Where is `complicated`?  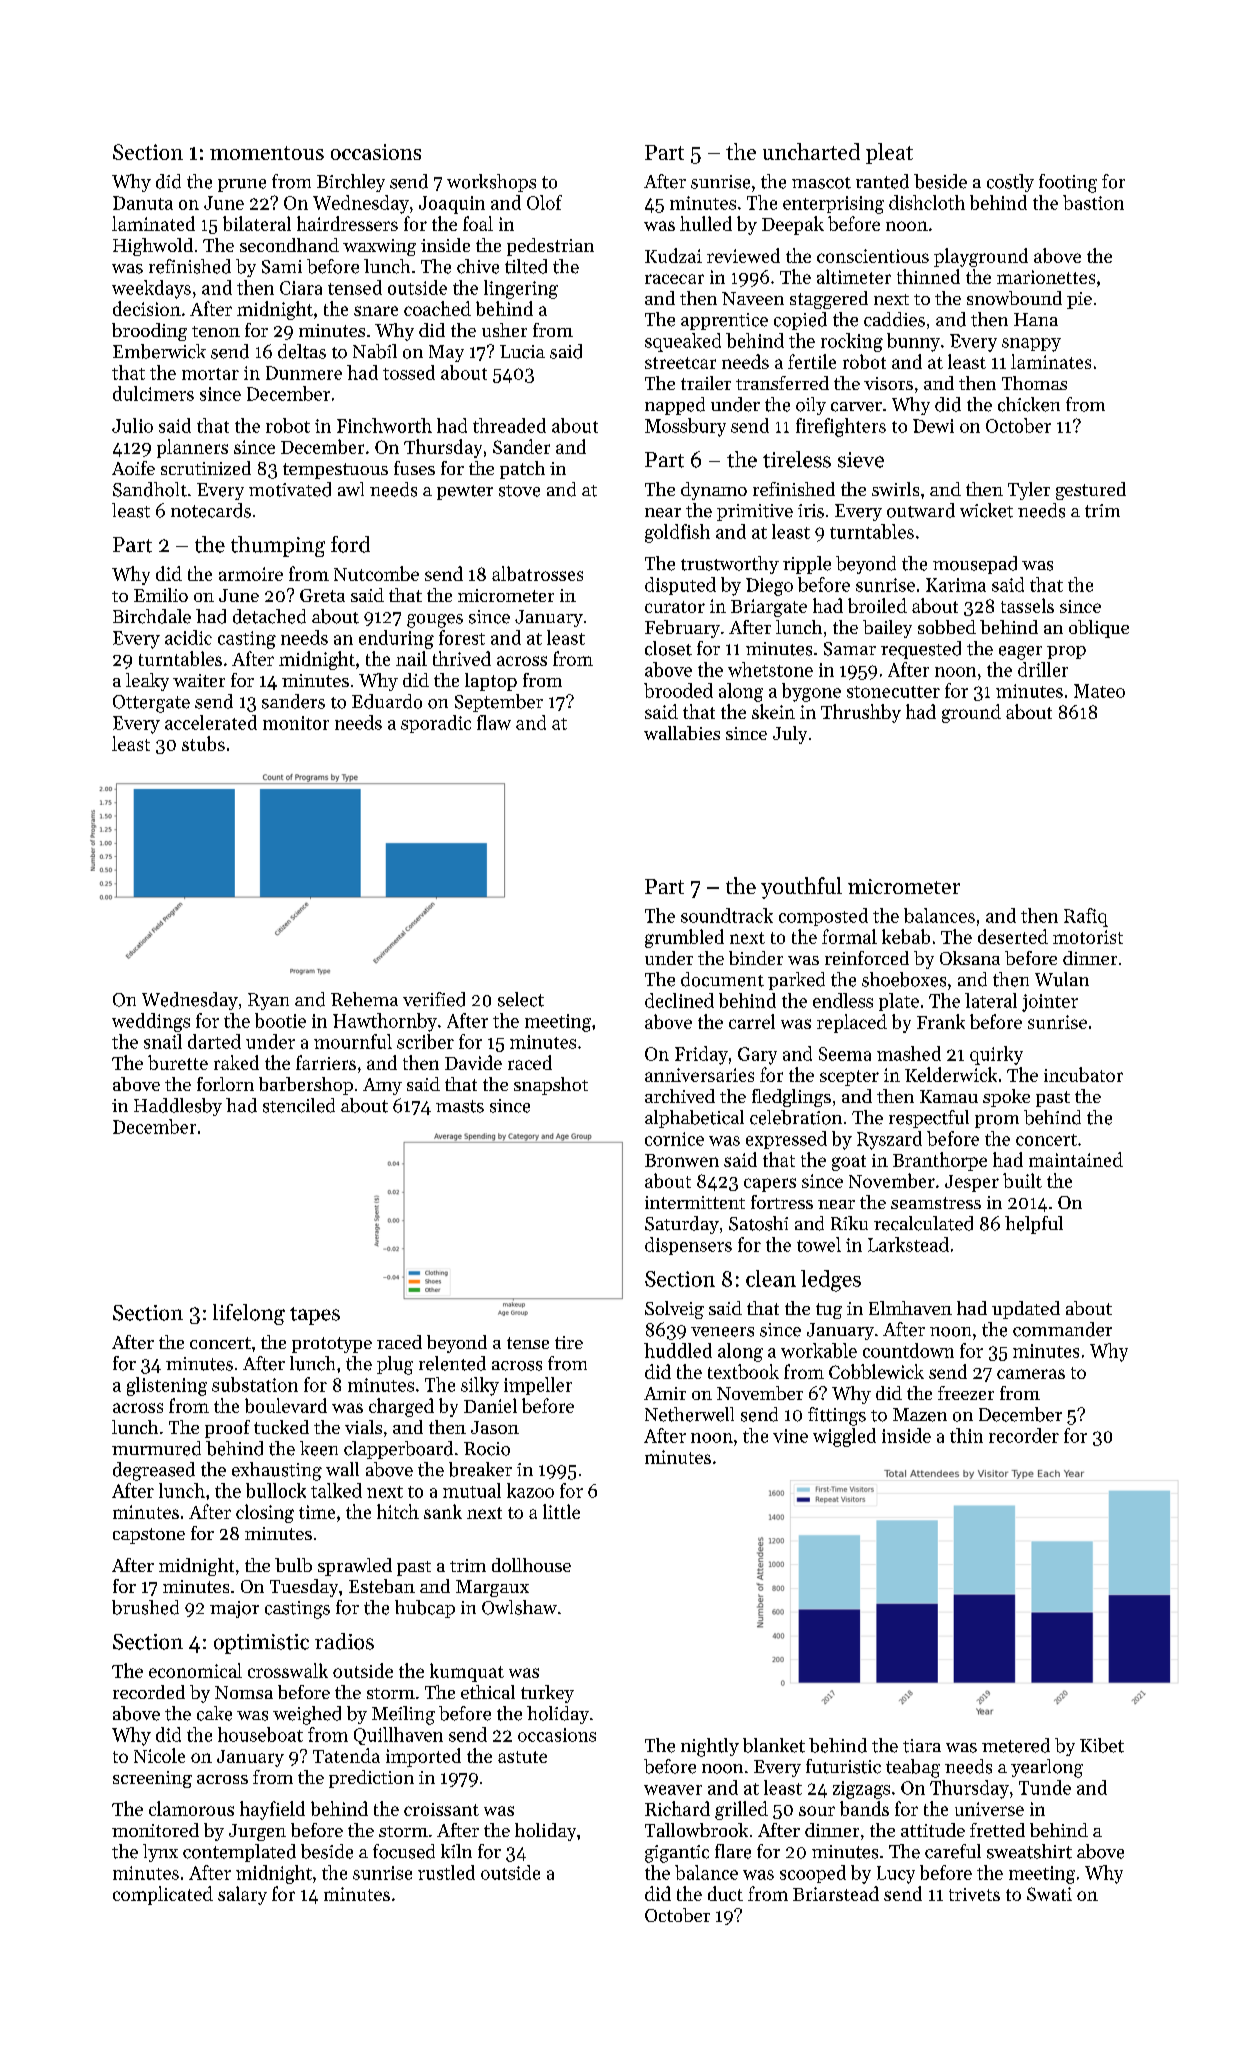
complicated is located at coordinates (163, 1895).
